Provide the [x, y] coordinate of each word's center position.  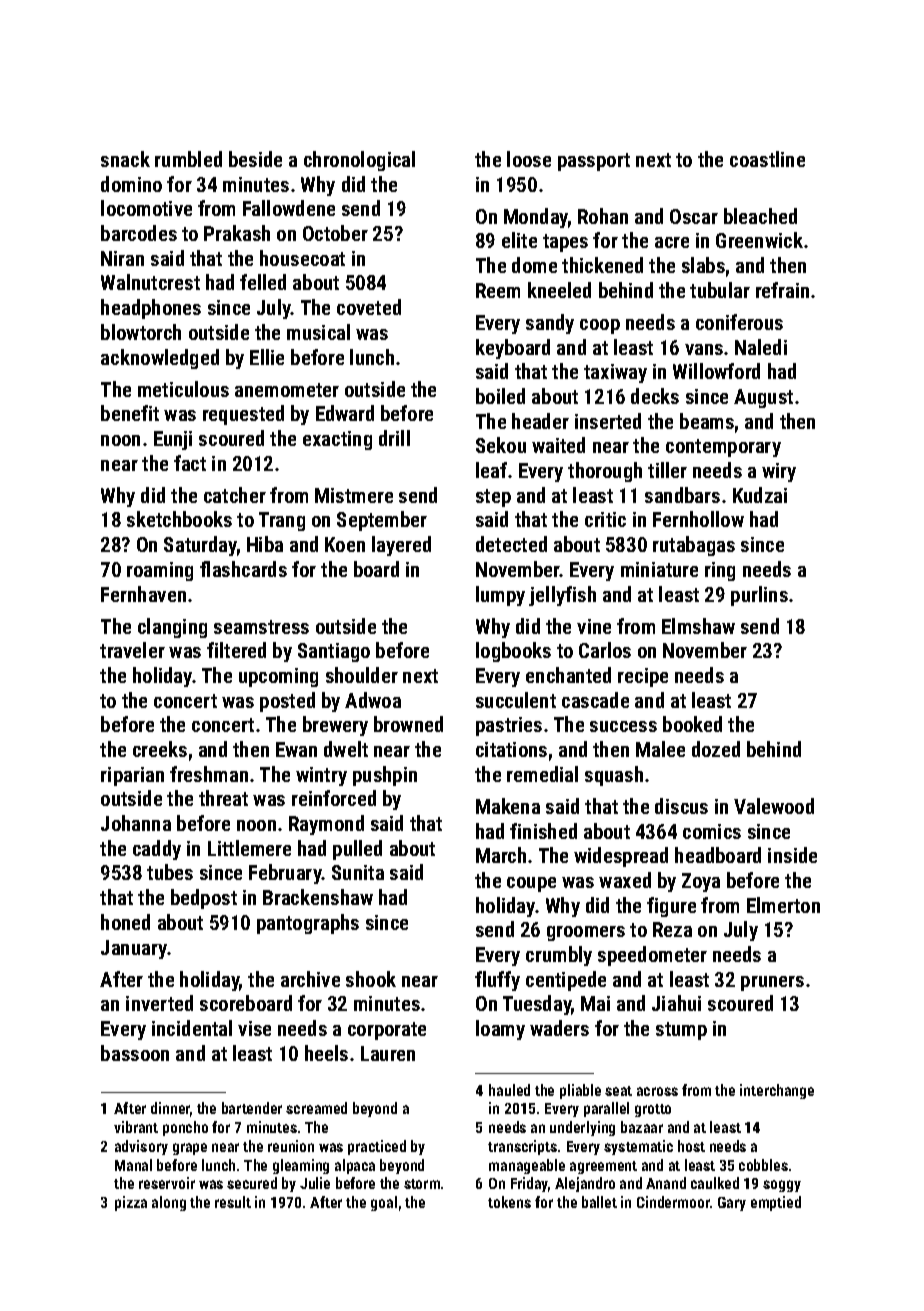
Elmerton [783, 905]
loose [529, 159]
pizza [131, 1203]
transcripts [522, 1147]
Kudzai [760, 495]
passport [594, 162]
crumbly [559, 956]
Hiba [265, 544]
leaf [491, 470]
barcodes [139, 233]
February [285, 874]
